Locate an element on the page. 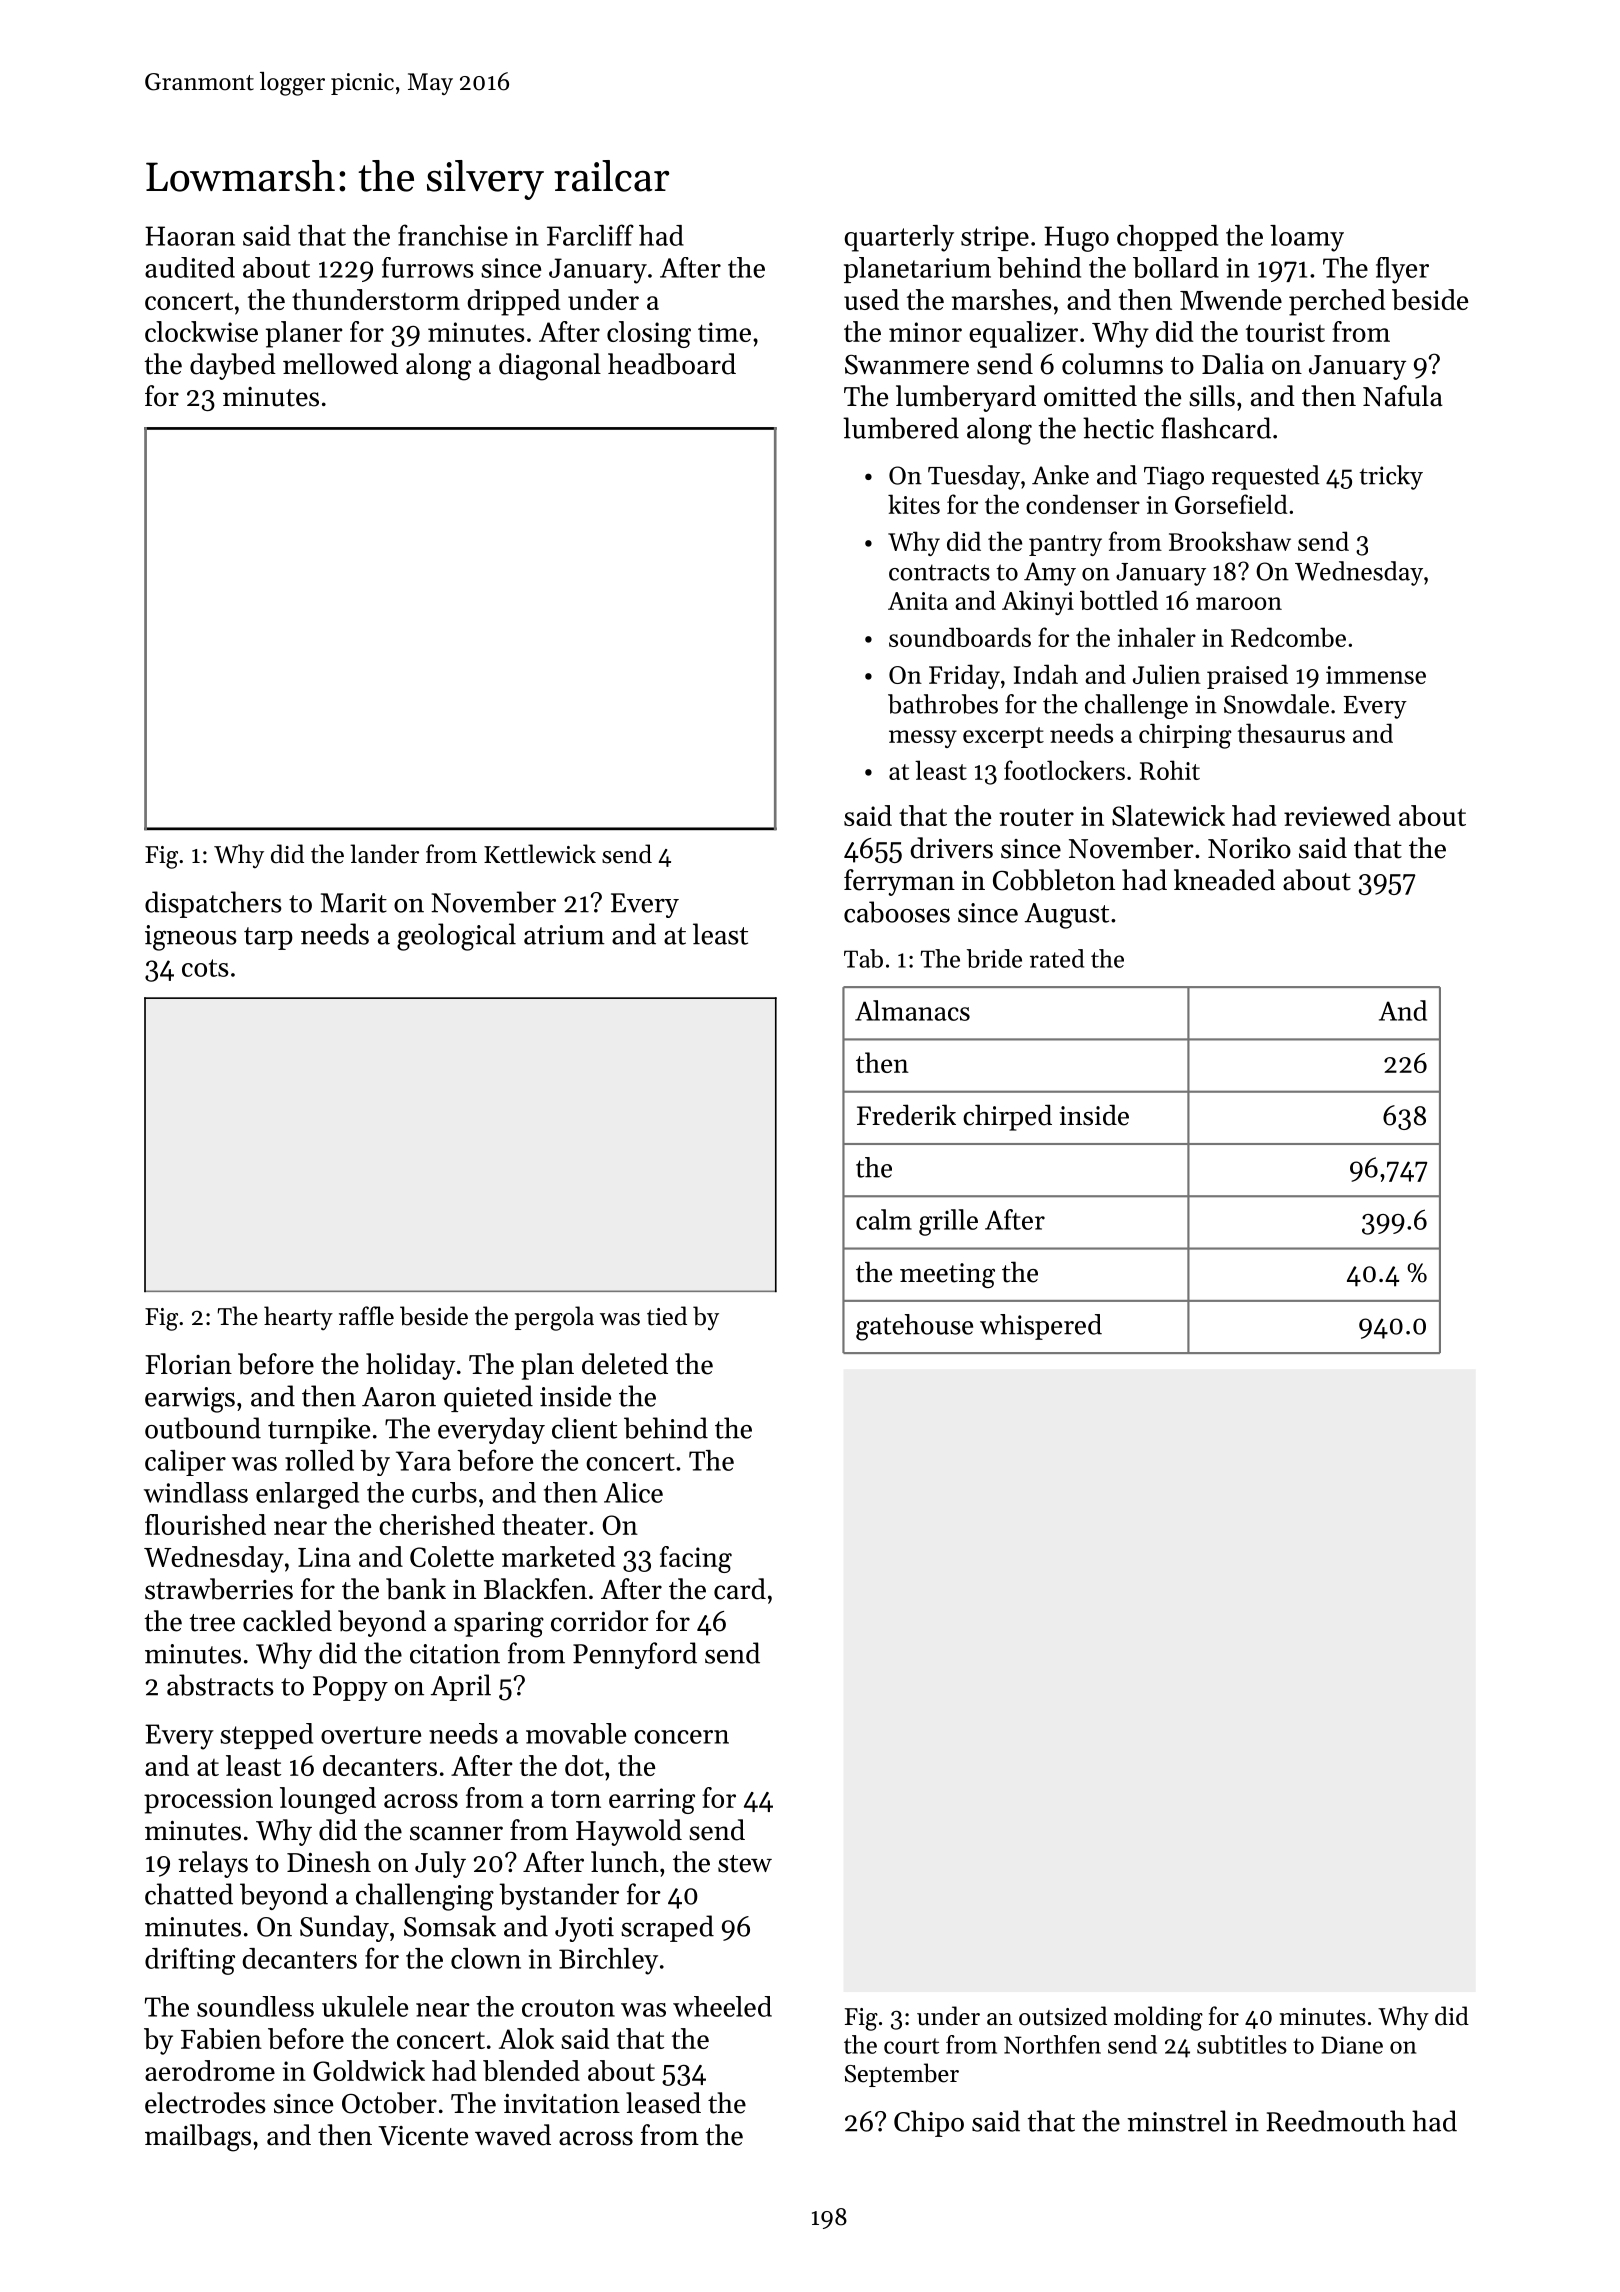 The height and width of the image is (2292, 1620). curbs is located at coordinates (444, 1492).
